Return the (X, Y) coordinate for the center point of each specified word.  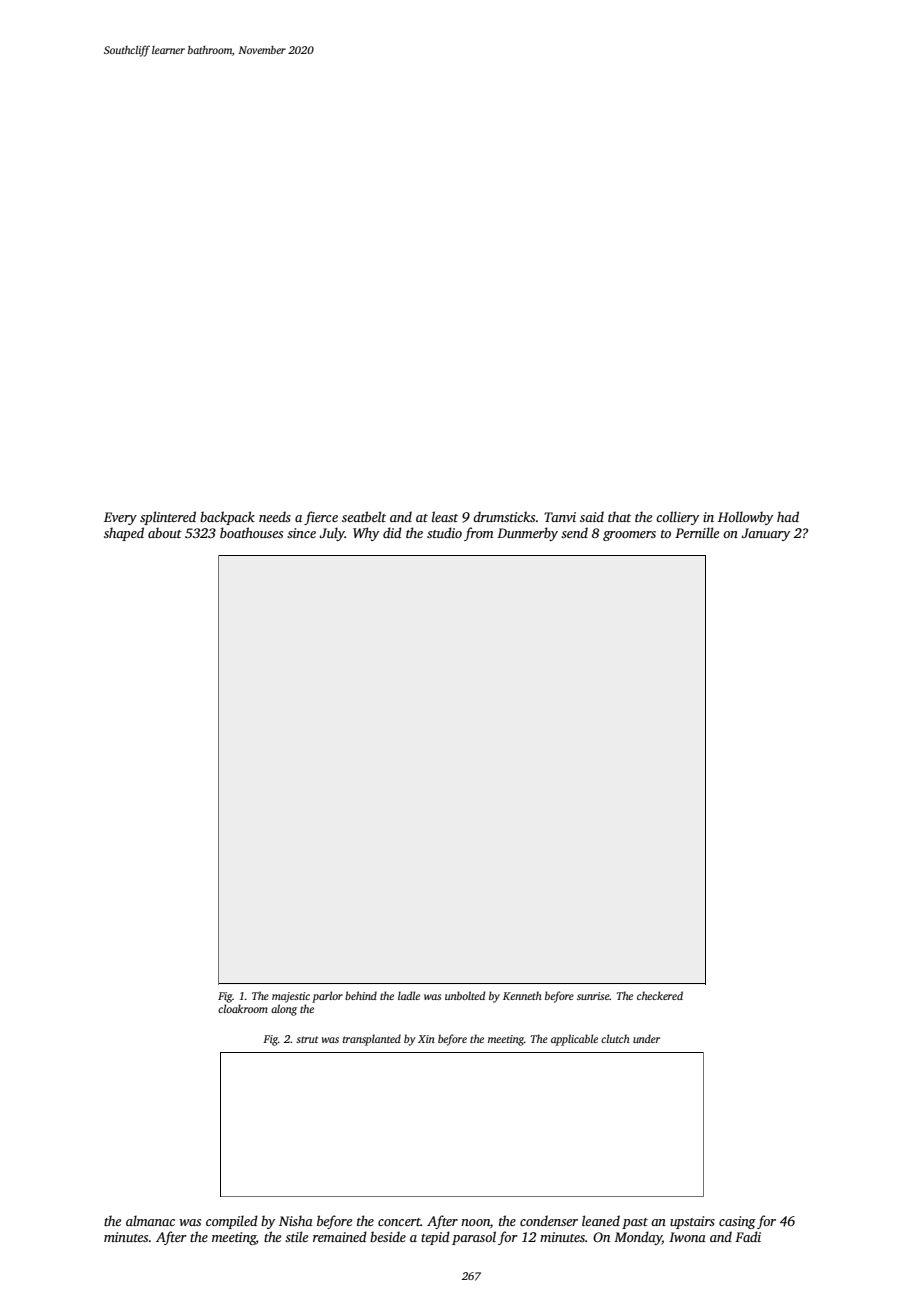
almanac (150, 1220)
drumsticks (504, 516)
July (332, 534)
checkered (660, 995)
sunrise (593, 996)
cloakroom (243, 1008)
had (788, 516)
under (646, 1038)
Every (120, 518)
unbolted (465, 995)
